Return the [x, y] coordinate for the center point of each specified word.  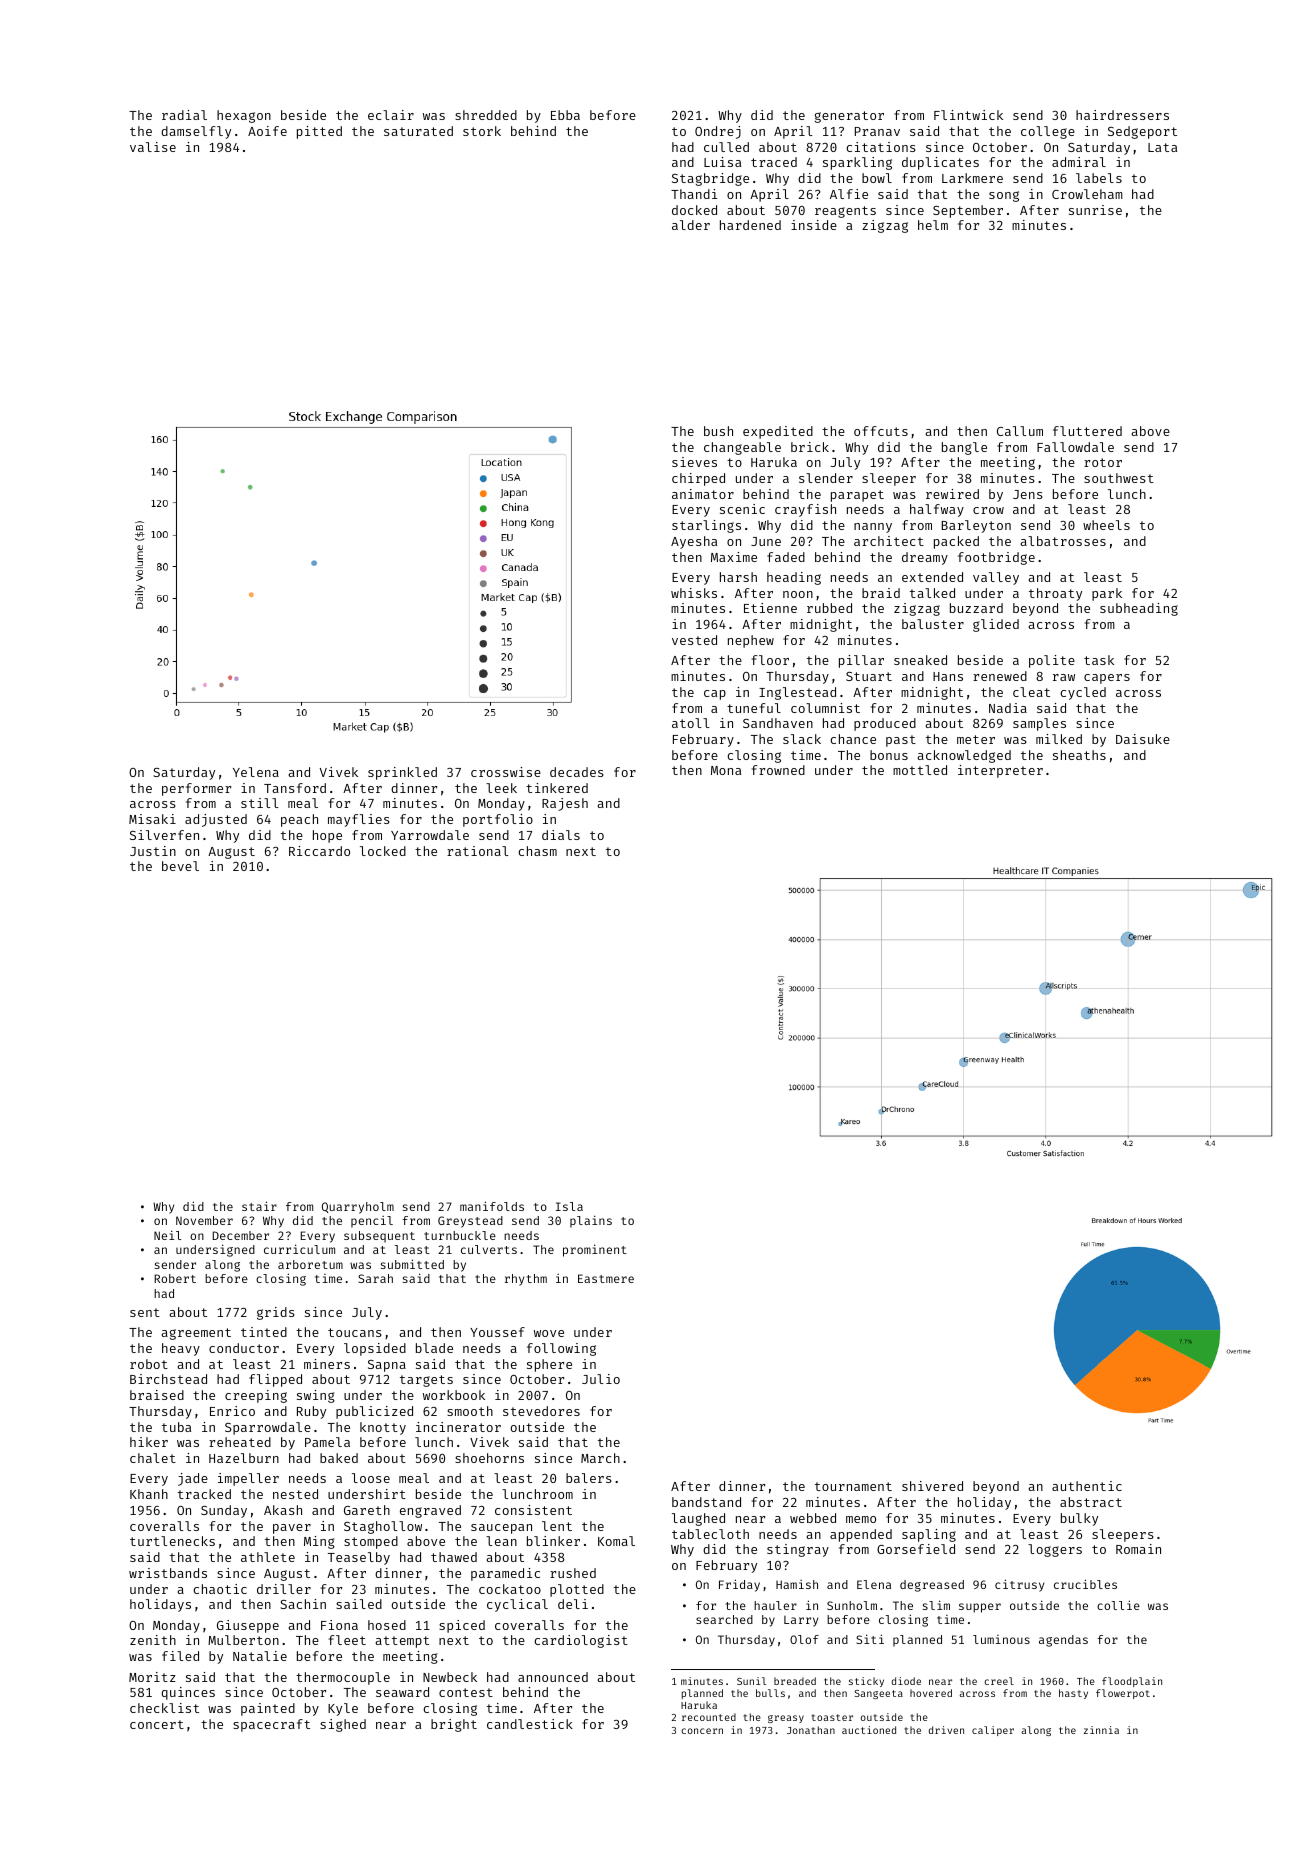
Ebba [565, 115]
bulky [1079, 1519]
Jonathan [811, 1730]
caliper [993, 1731]
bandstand [706, 1502]
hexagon [244, 116]
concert [157, 1724]
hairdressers [1122, 115]
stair [259, 1206]
